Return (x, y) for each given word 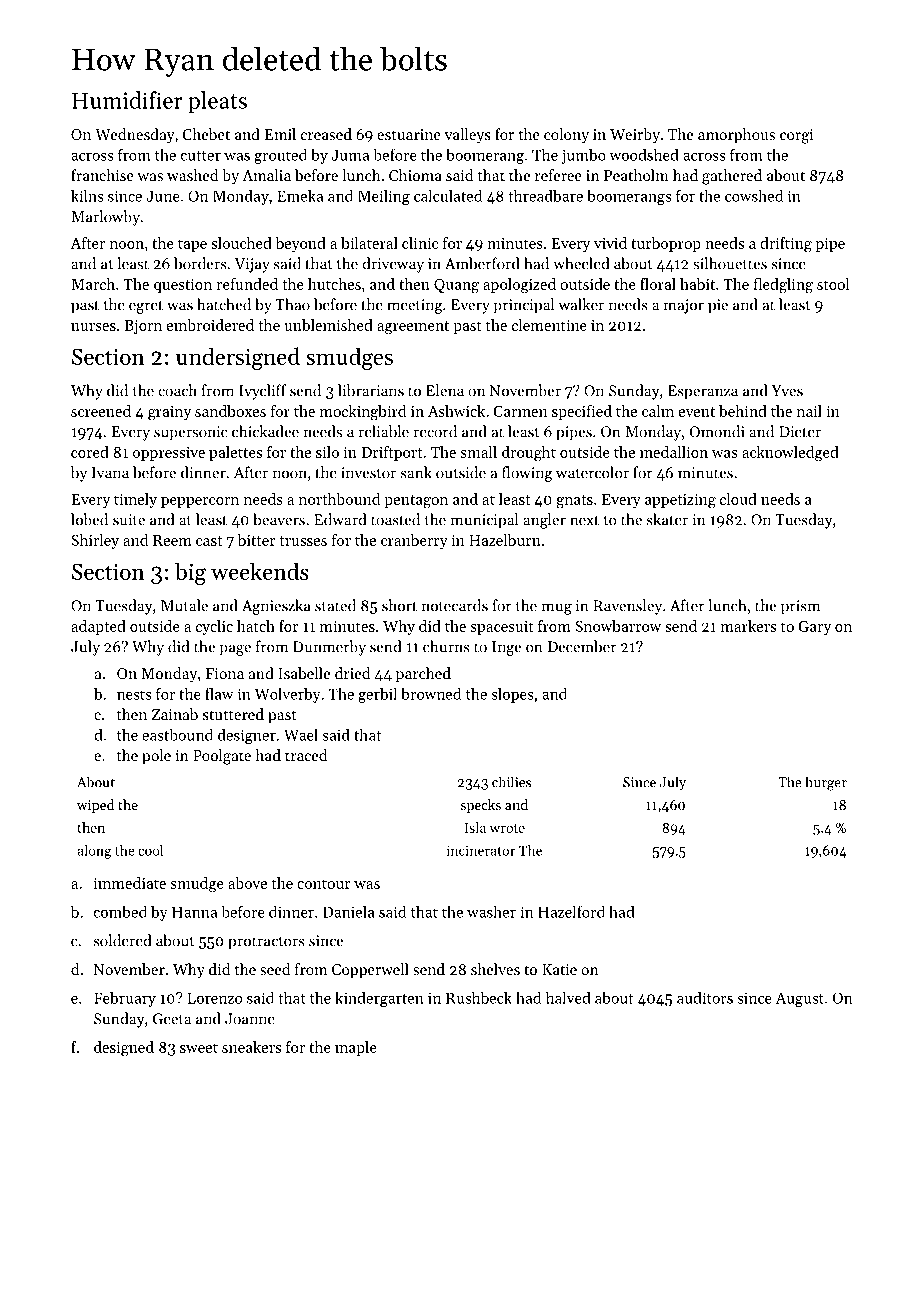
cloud (738, 499)
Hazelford (571, 911)
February (125, 999)
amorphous (736, 135)
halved (568, 998)
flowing (527, 474)
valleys (468, 136)
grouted (280, 156)
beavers (279, 519)
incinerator (481, 850)
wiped (95, 806)
